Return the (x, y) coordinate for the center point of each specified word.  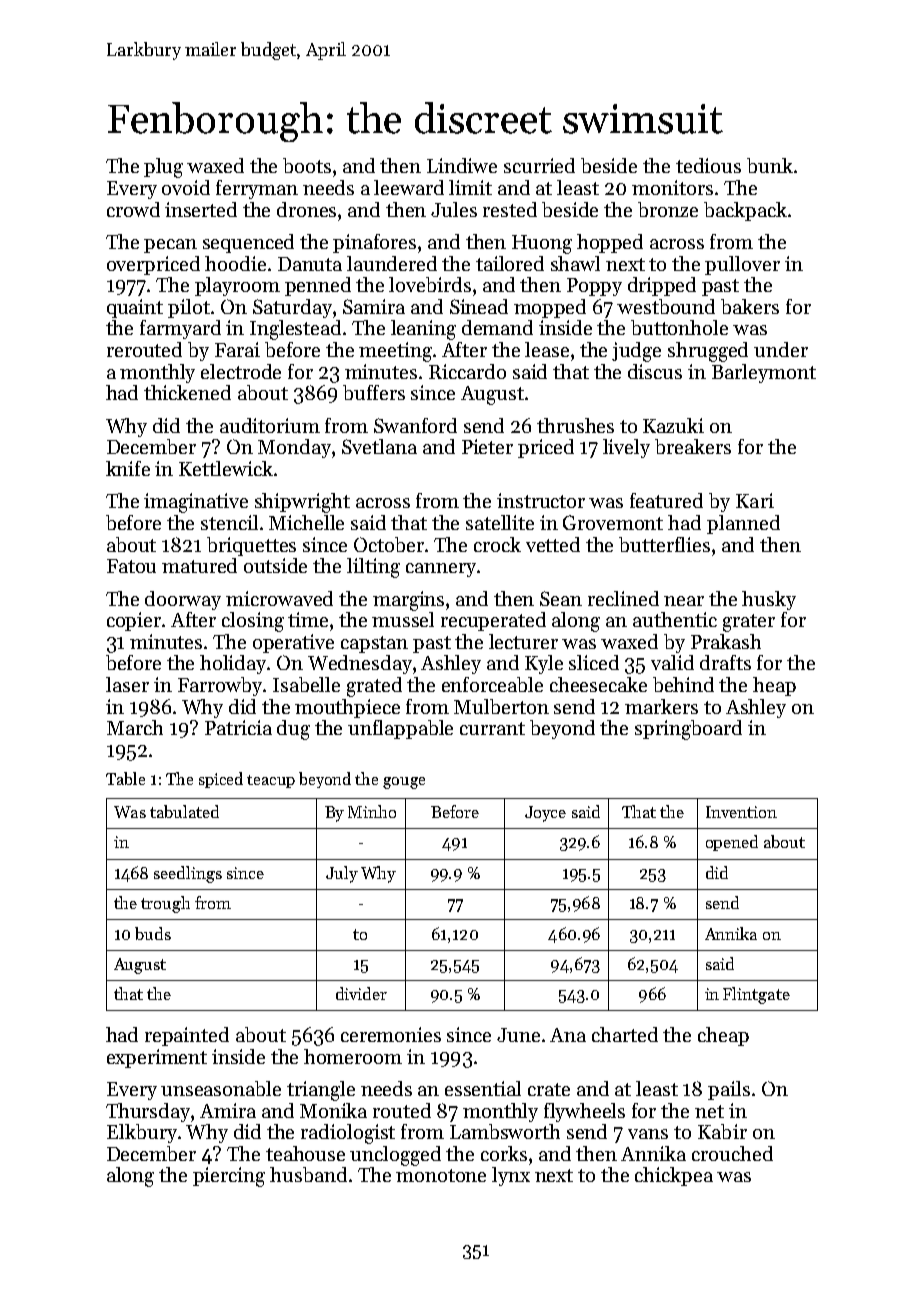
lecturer (523, 641)
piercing (229, 1177)
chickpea (674, 1176)
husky (769, 600)
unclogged (395, 1156)
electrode (241, 371)
